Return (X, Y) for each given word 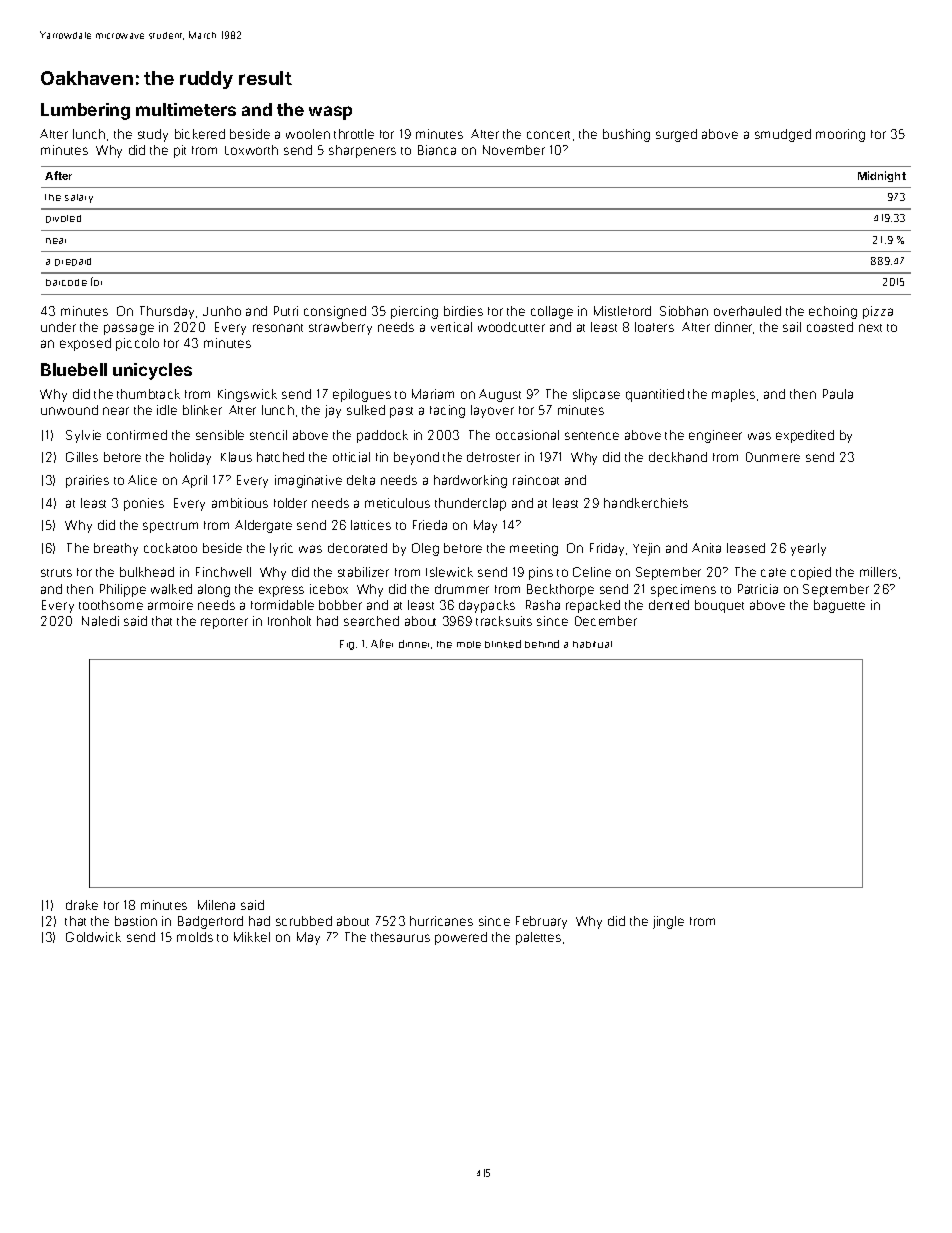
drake (82, 905)
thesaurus (400, 937)
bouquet (719, 606)
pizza (878, 312)
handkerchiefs (646, 503)
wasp (330, 113)
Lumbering (85, 111)
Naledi (100, 621)
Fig (347, 645)
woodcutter (511, 327)
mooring (840, 135)
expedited (805, 436)
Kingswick (247, 395)
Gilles (82, 457)
